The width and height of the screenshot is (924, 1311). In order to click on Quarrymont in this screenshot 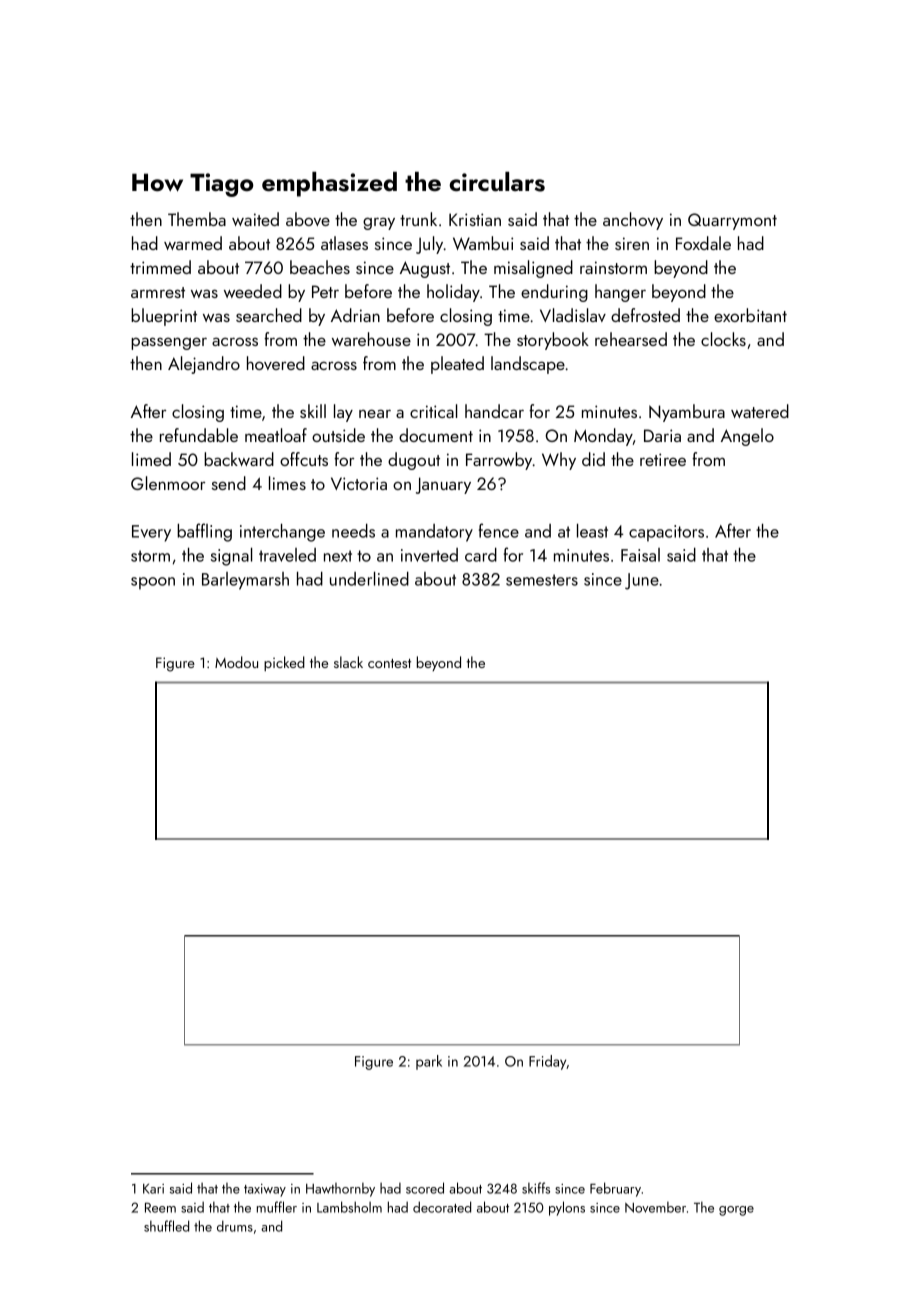, I will do `click(732, 221)`.
